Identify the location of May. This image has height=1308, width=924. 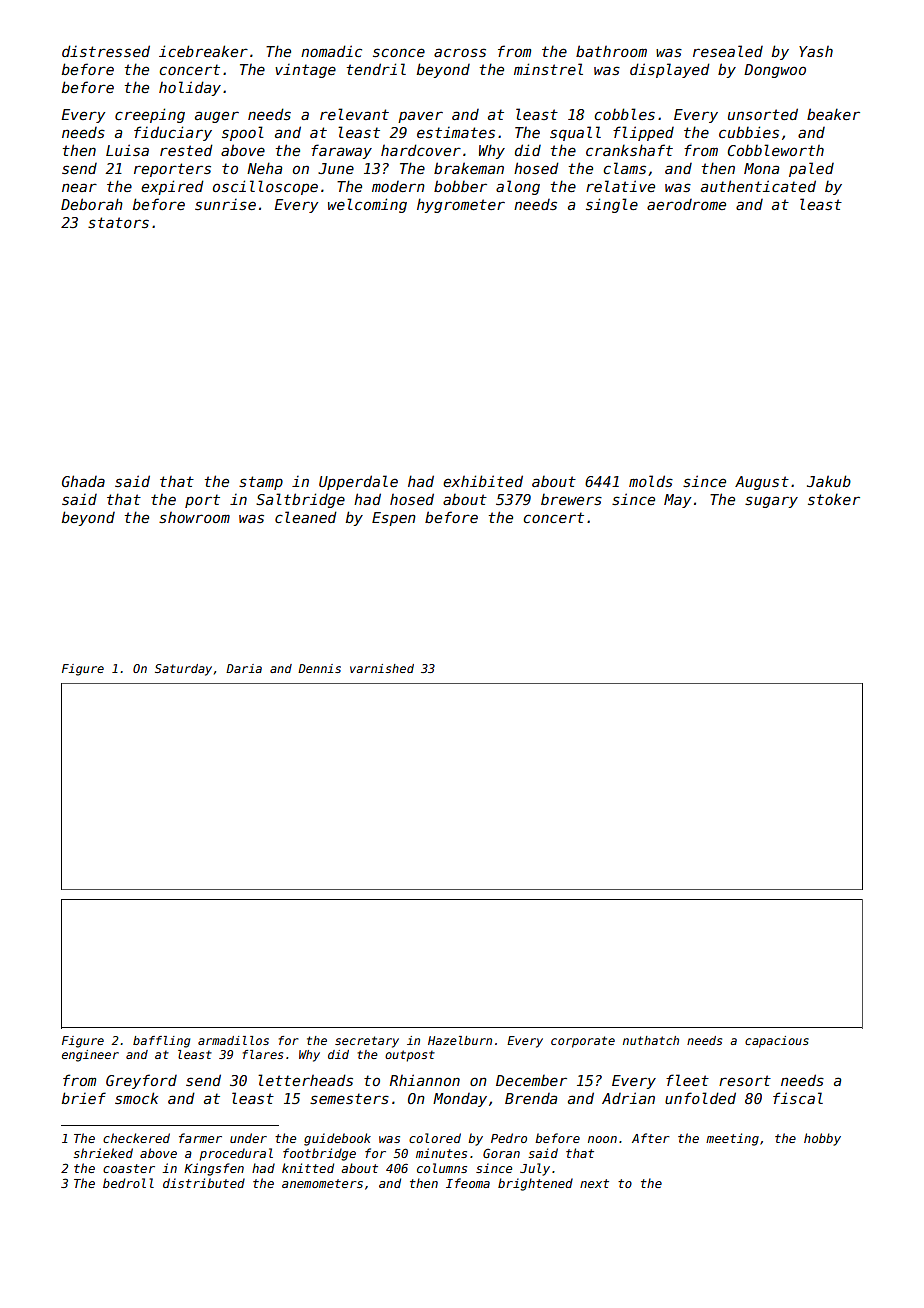
(677, 501).
